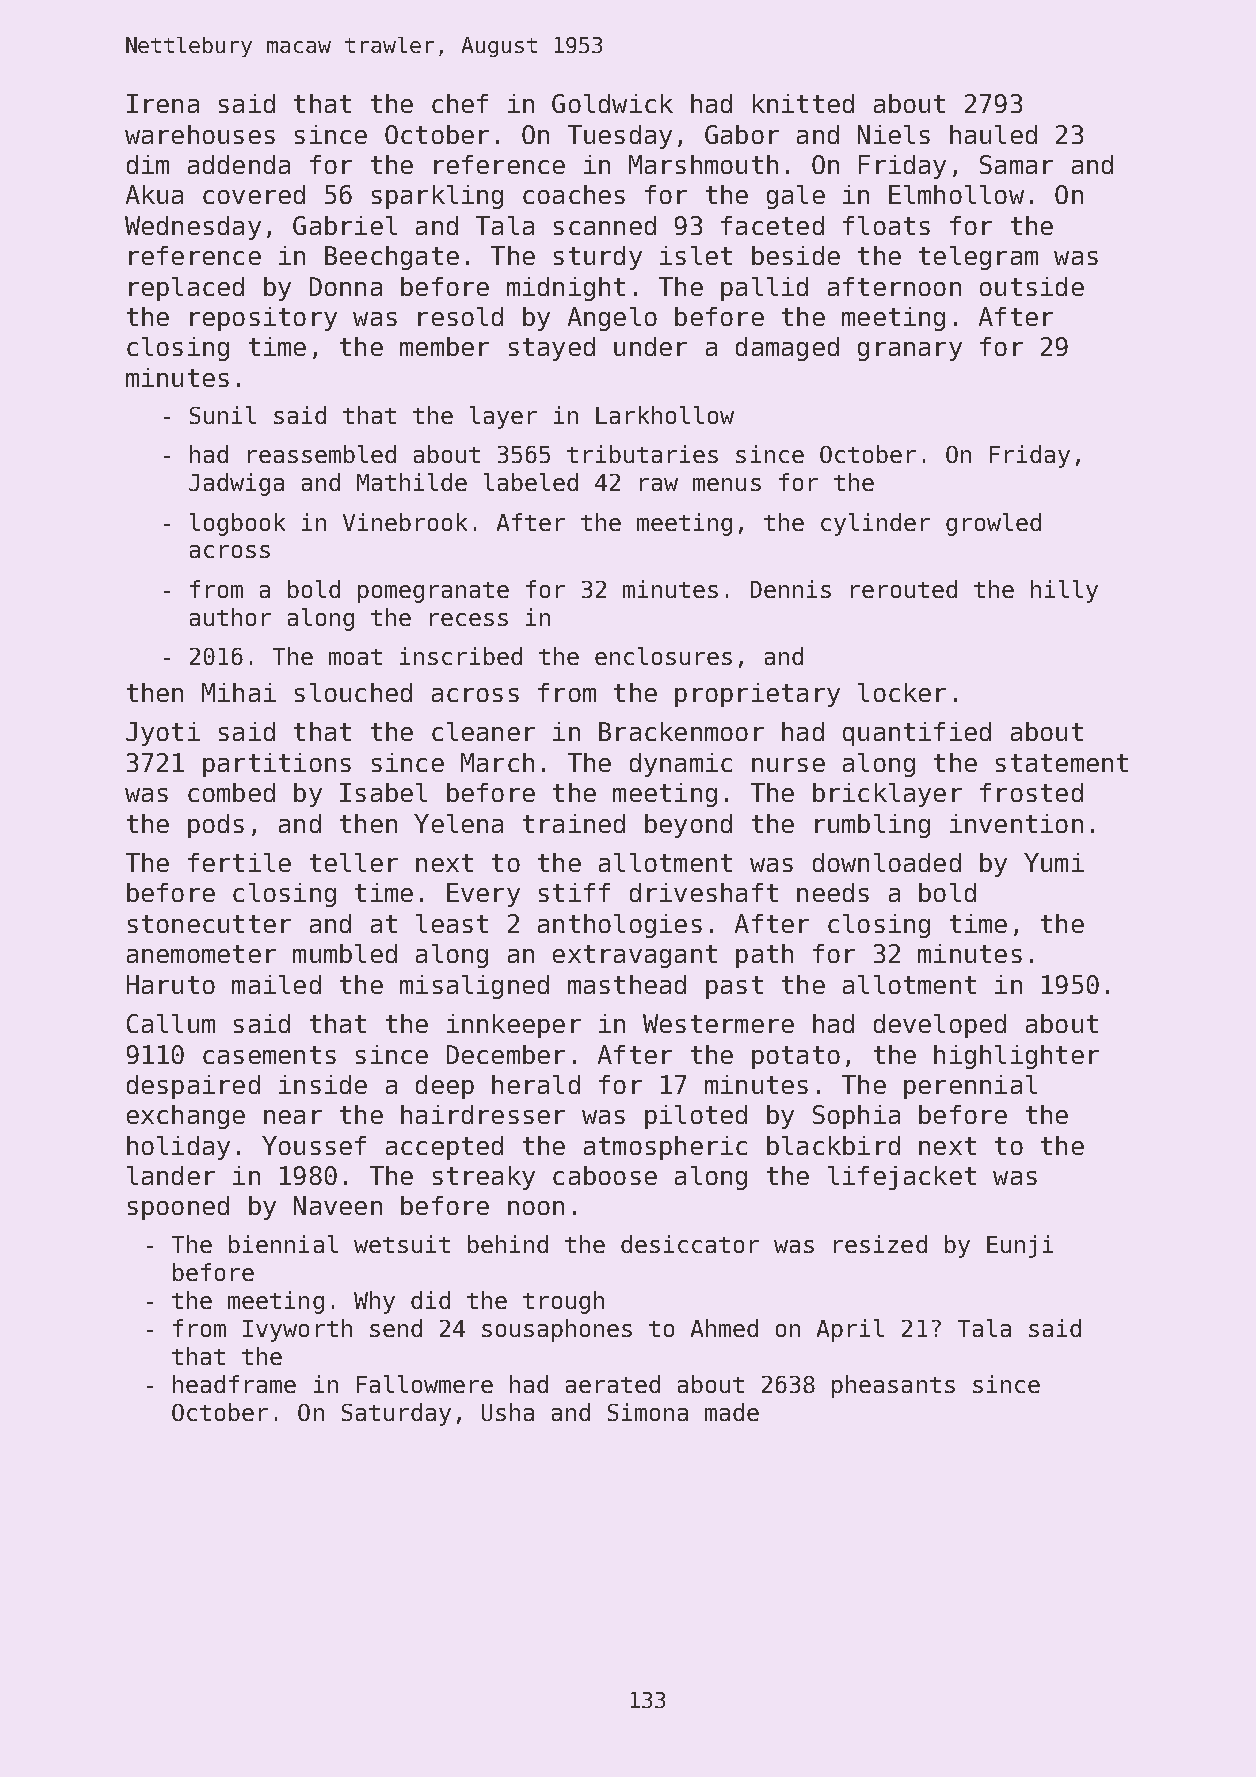  What do you see at coordinates (894, 134) in the document?
I see `Niels` at bounding box center [894, 134].
